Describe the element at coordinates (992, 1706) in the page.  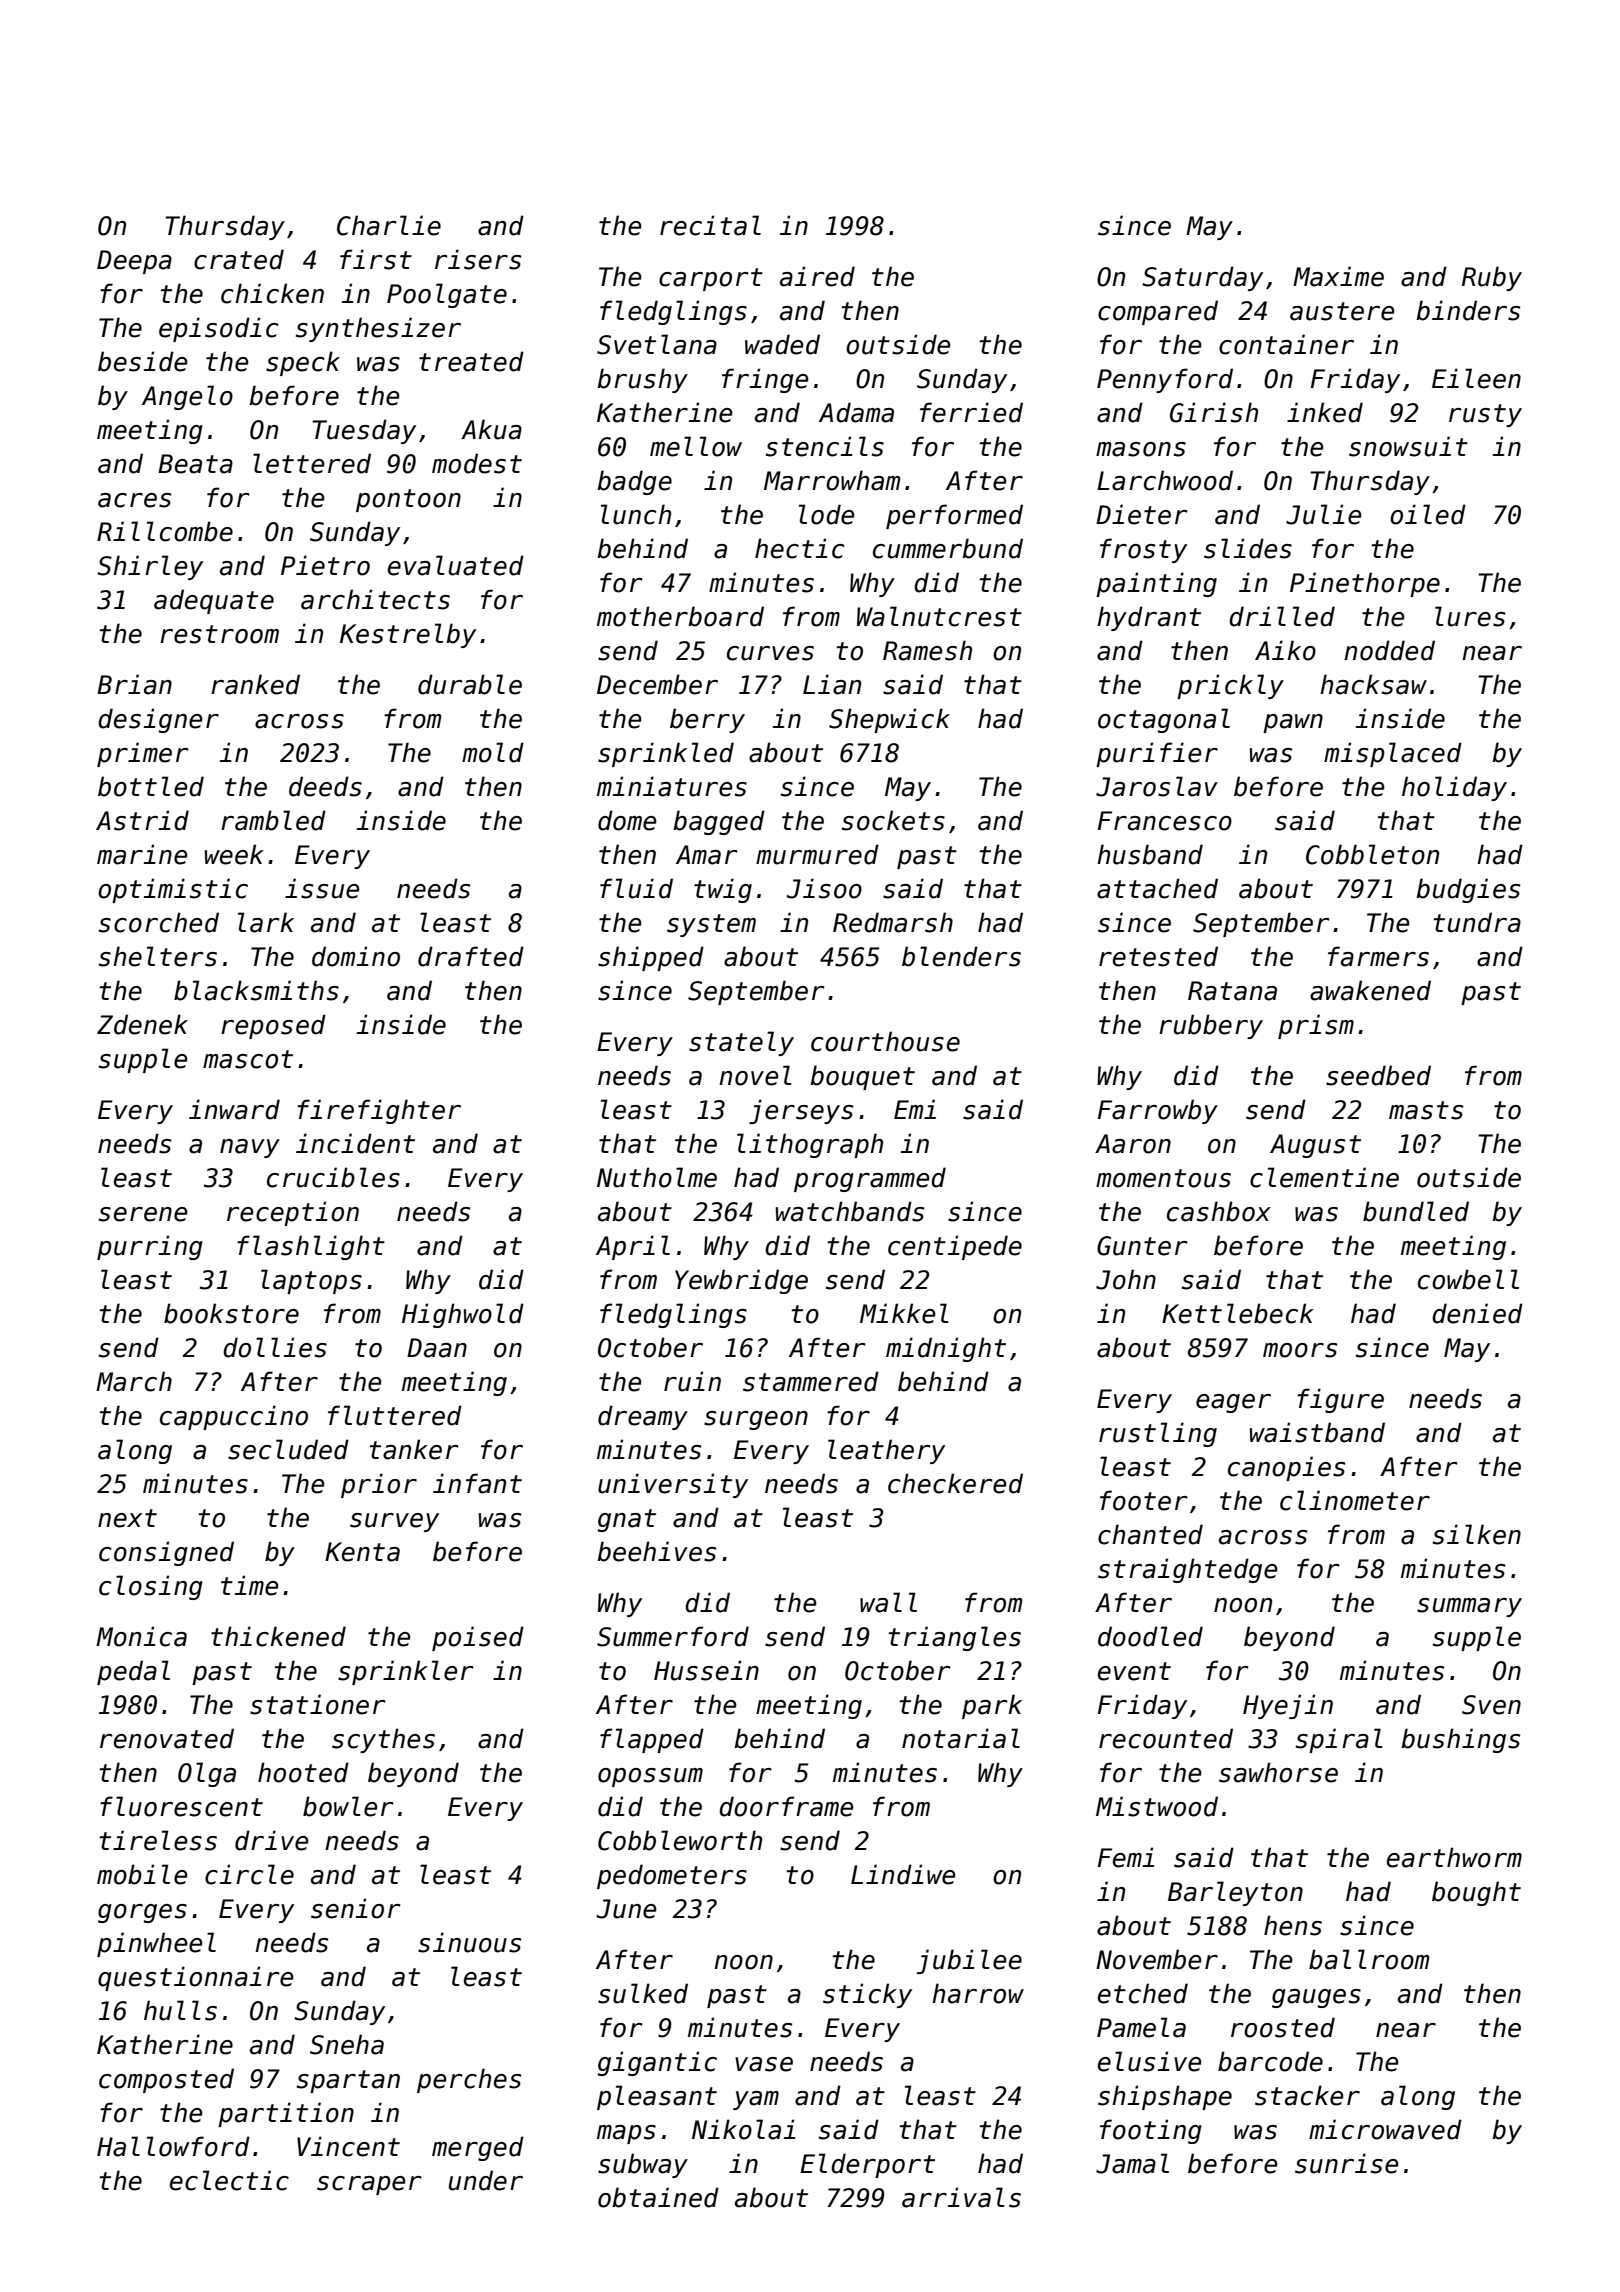
I see `park` at that location.
